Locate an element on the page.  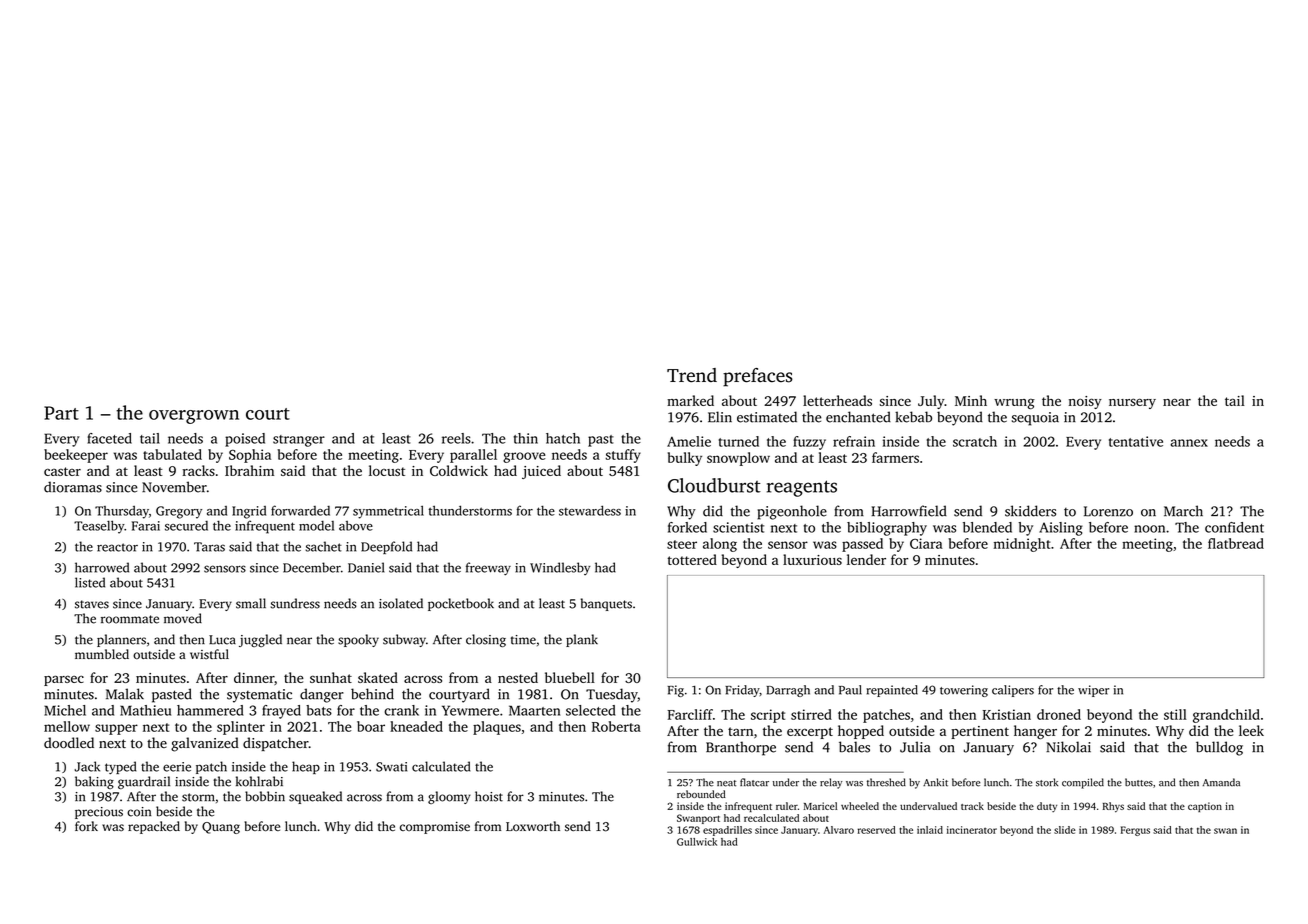
compromise is located at coordinates (435, 828).
